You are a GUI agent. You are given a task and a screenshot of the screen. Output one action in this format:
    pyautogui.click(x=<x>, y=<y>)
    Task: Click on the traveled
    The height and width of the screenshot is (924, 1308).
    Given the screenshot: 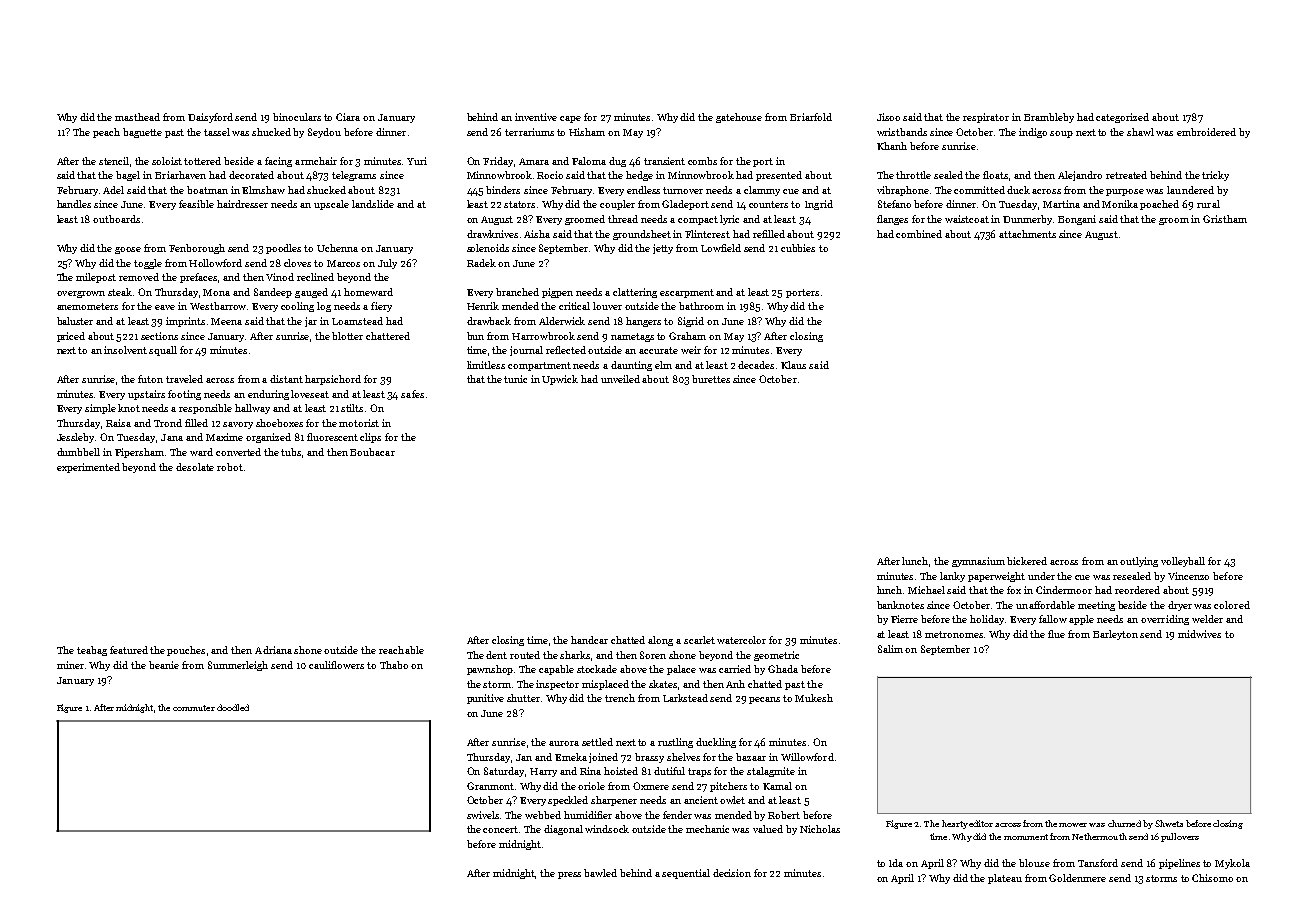 What is the action you would take?
    pyautogui.click(x=184, y=379)
